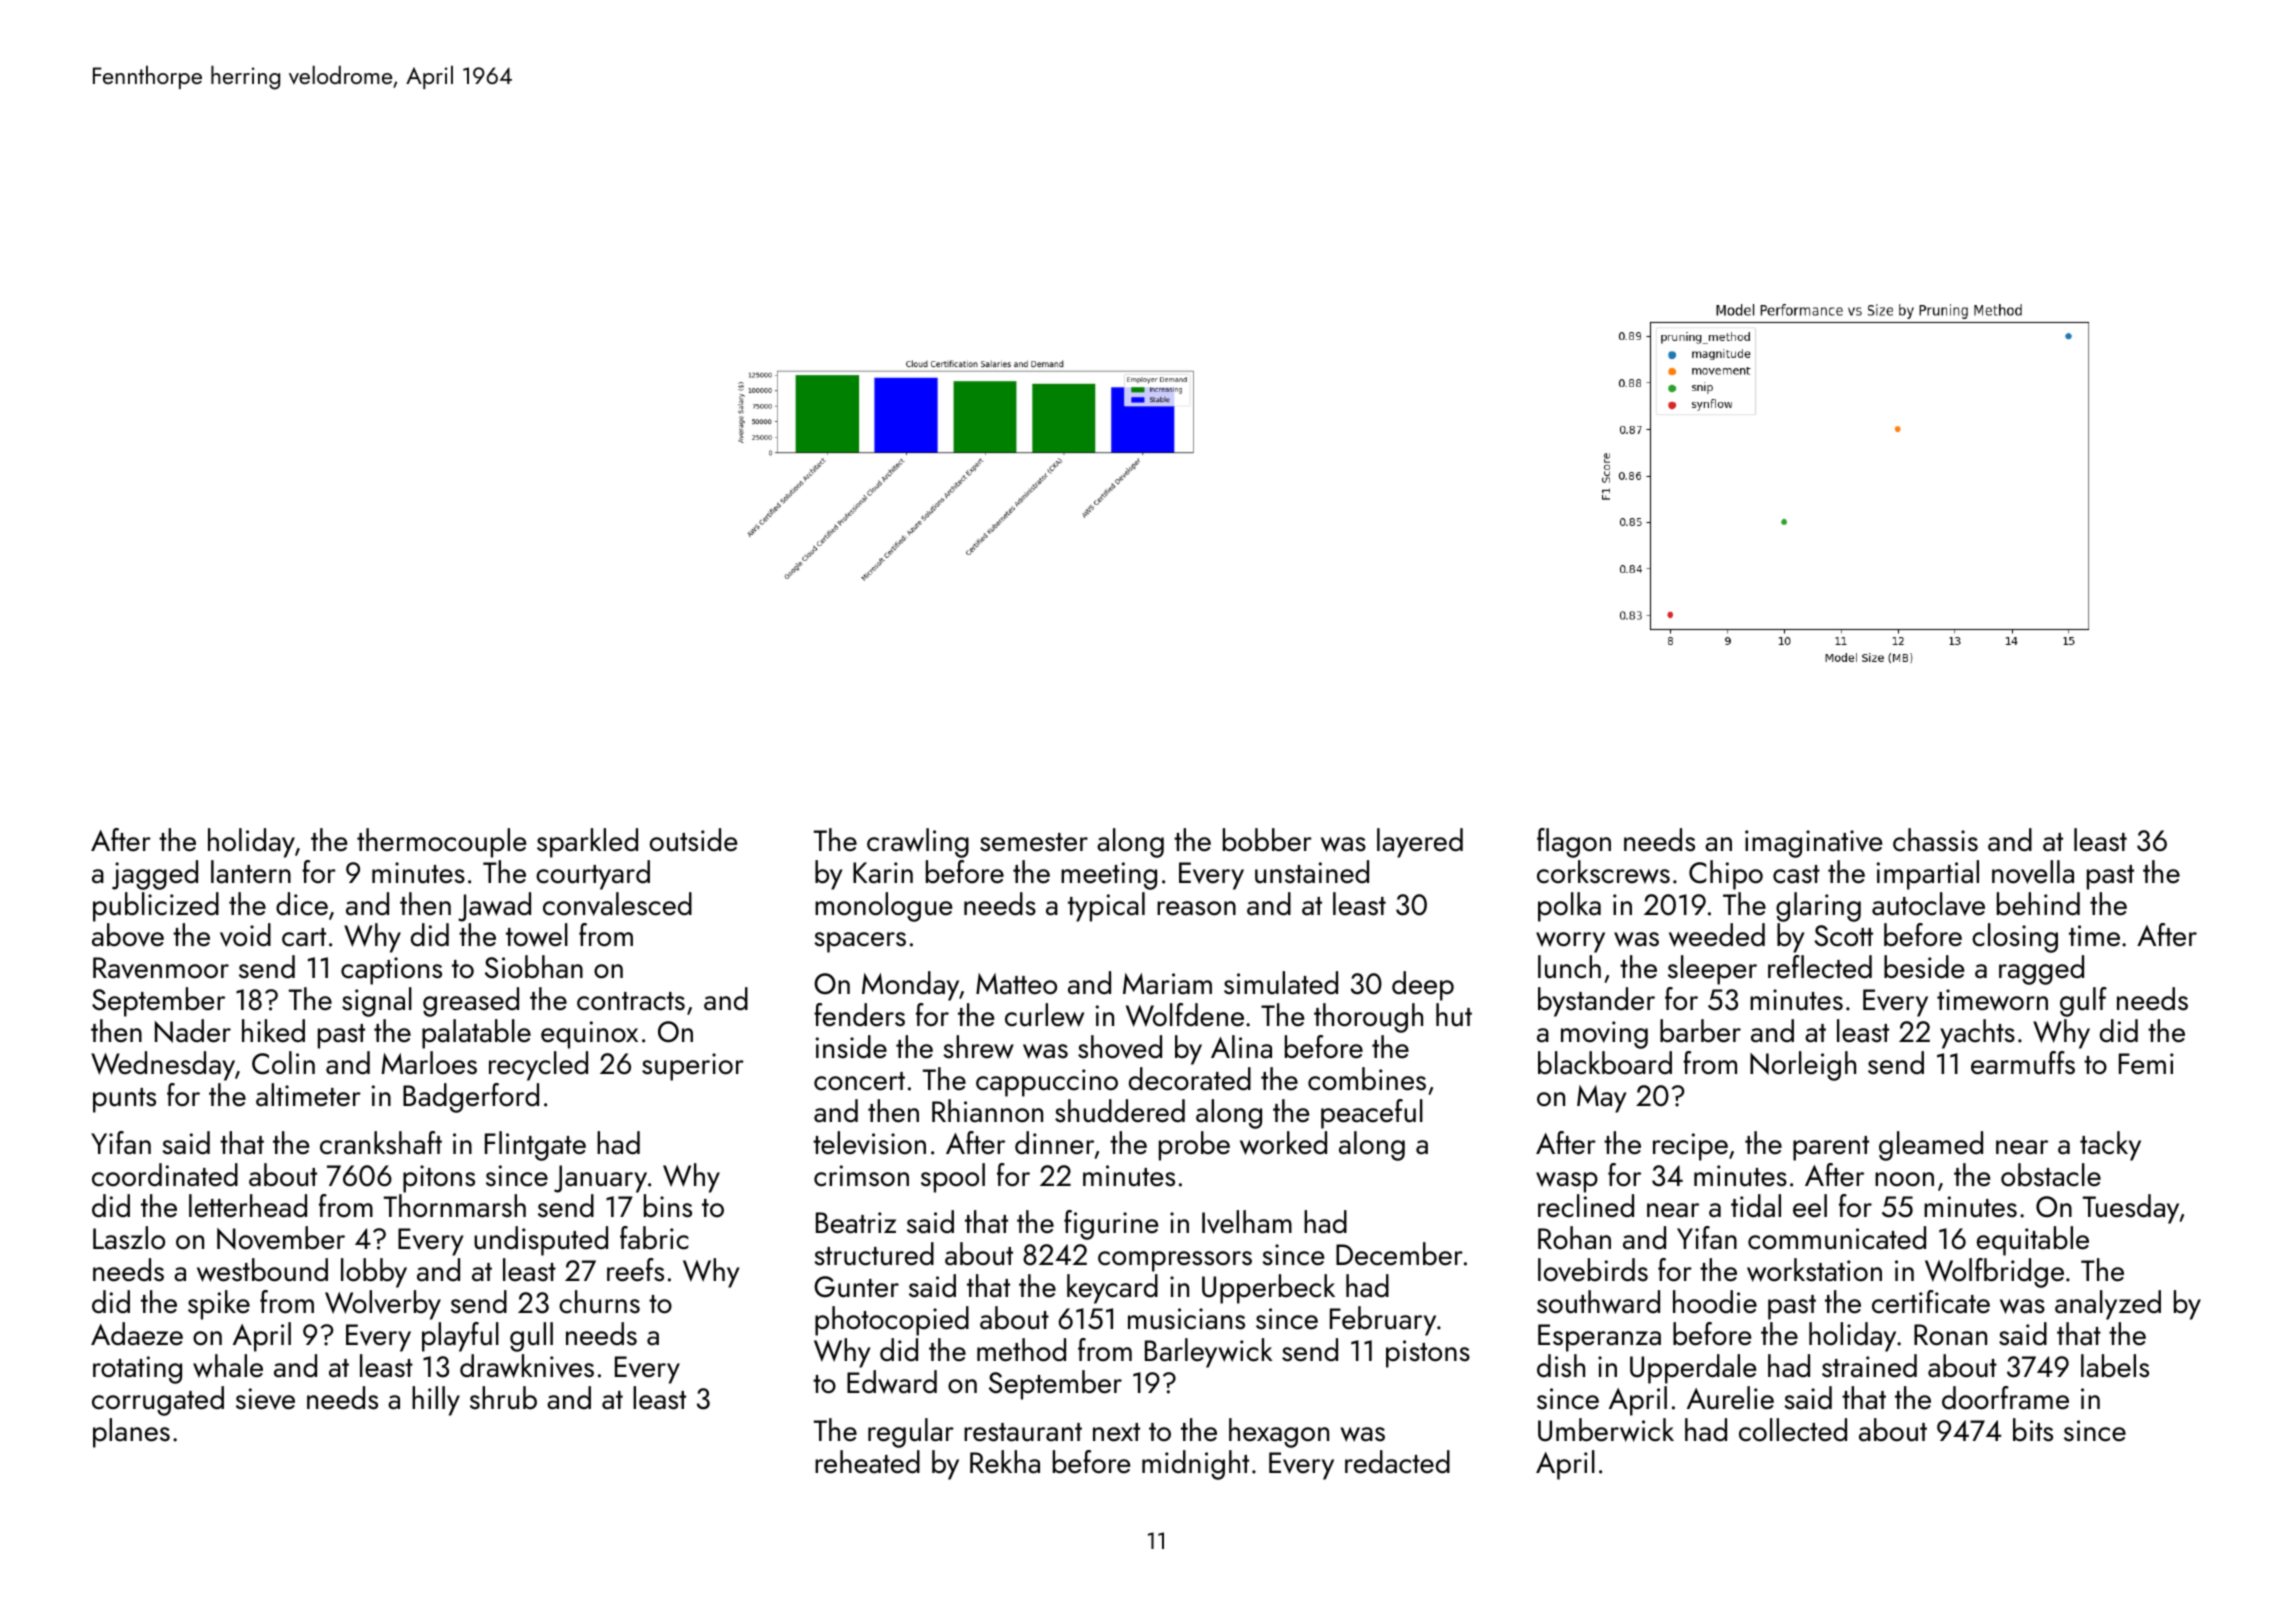  Describe the element at coordinates (2033, 1430) in the screenshot. I see `bits` at that location.
